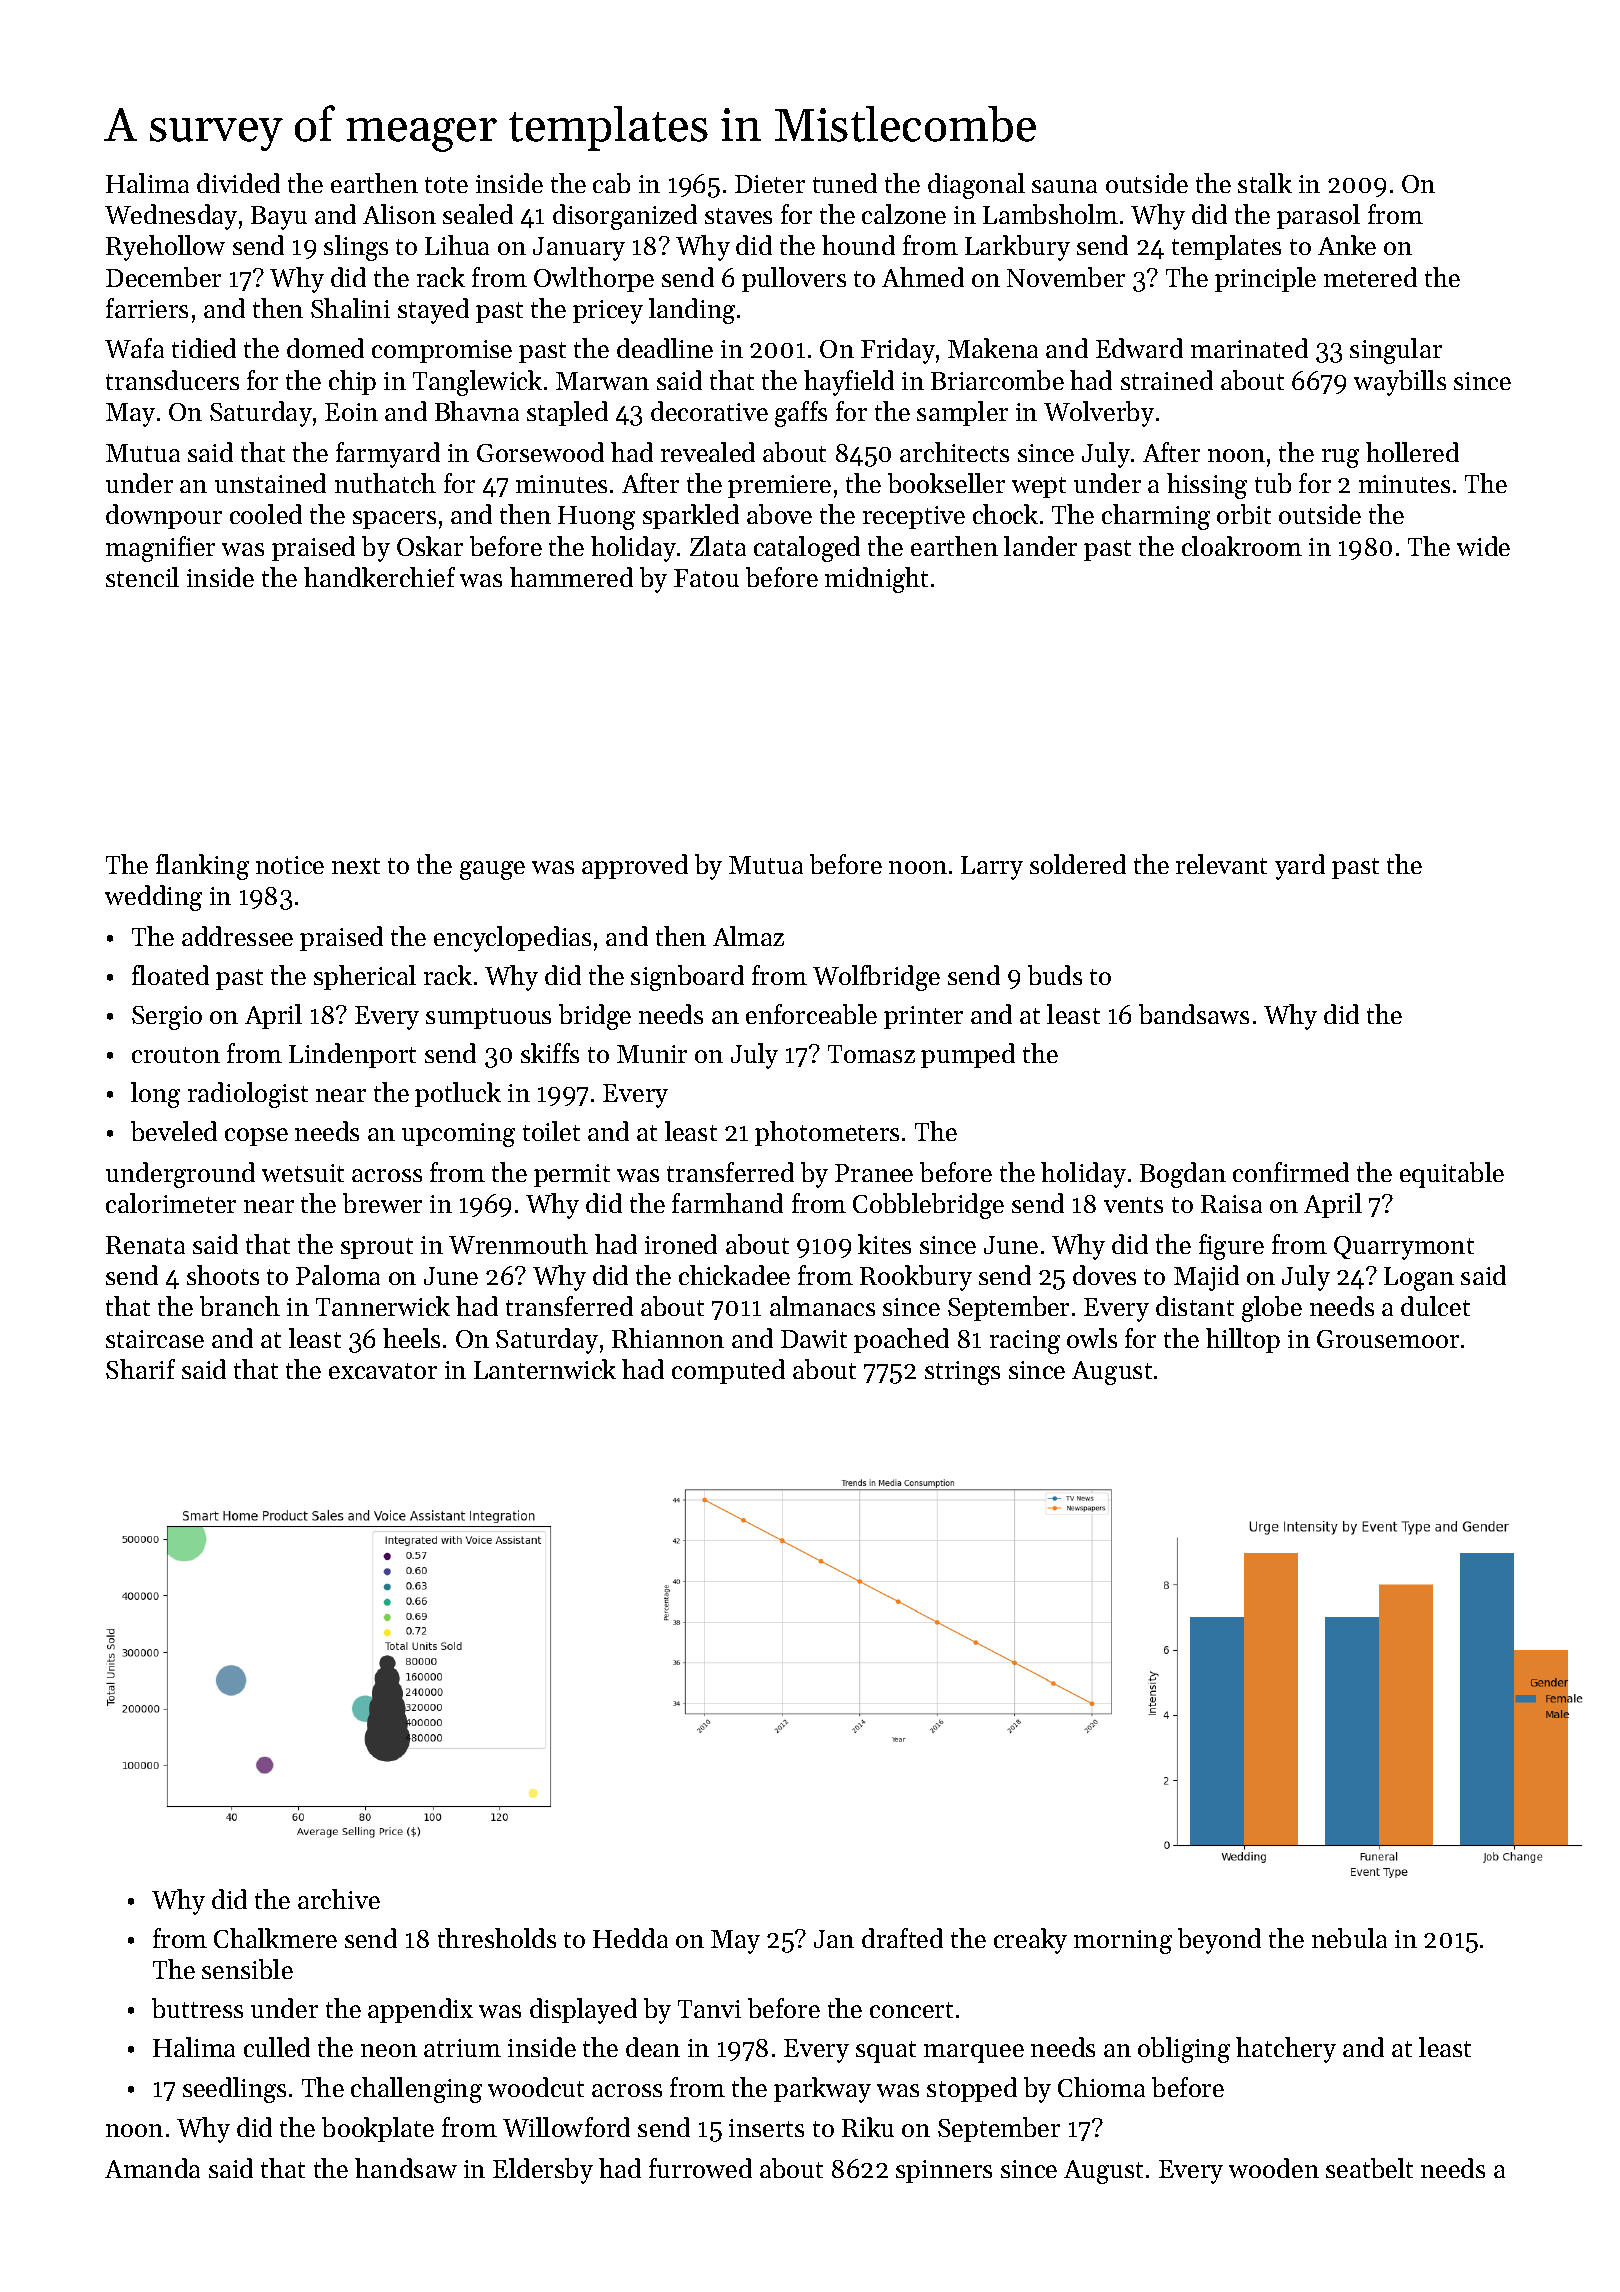 The height and width of the page is (2292, 1620). I want to click on Sharif, so click(140, 1369).
